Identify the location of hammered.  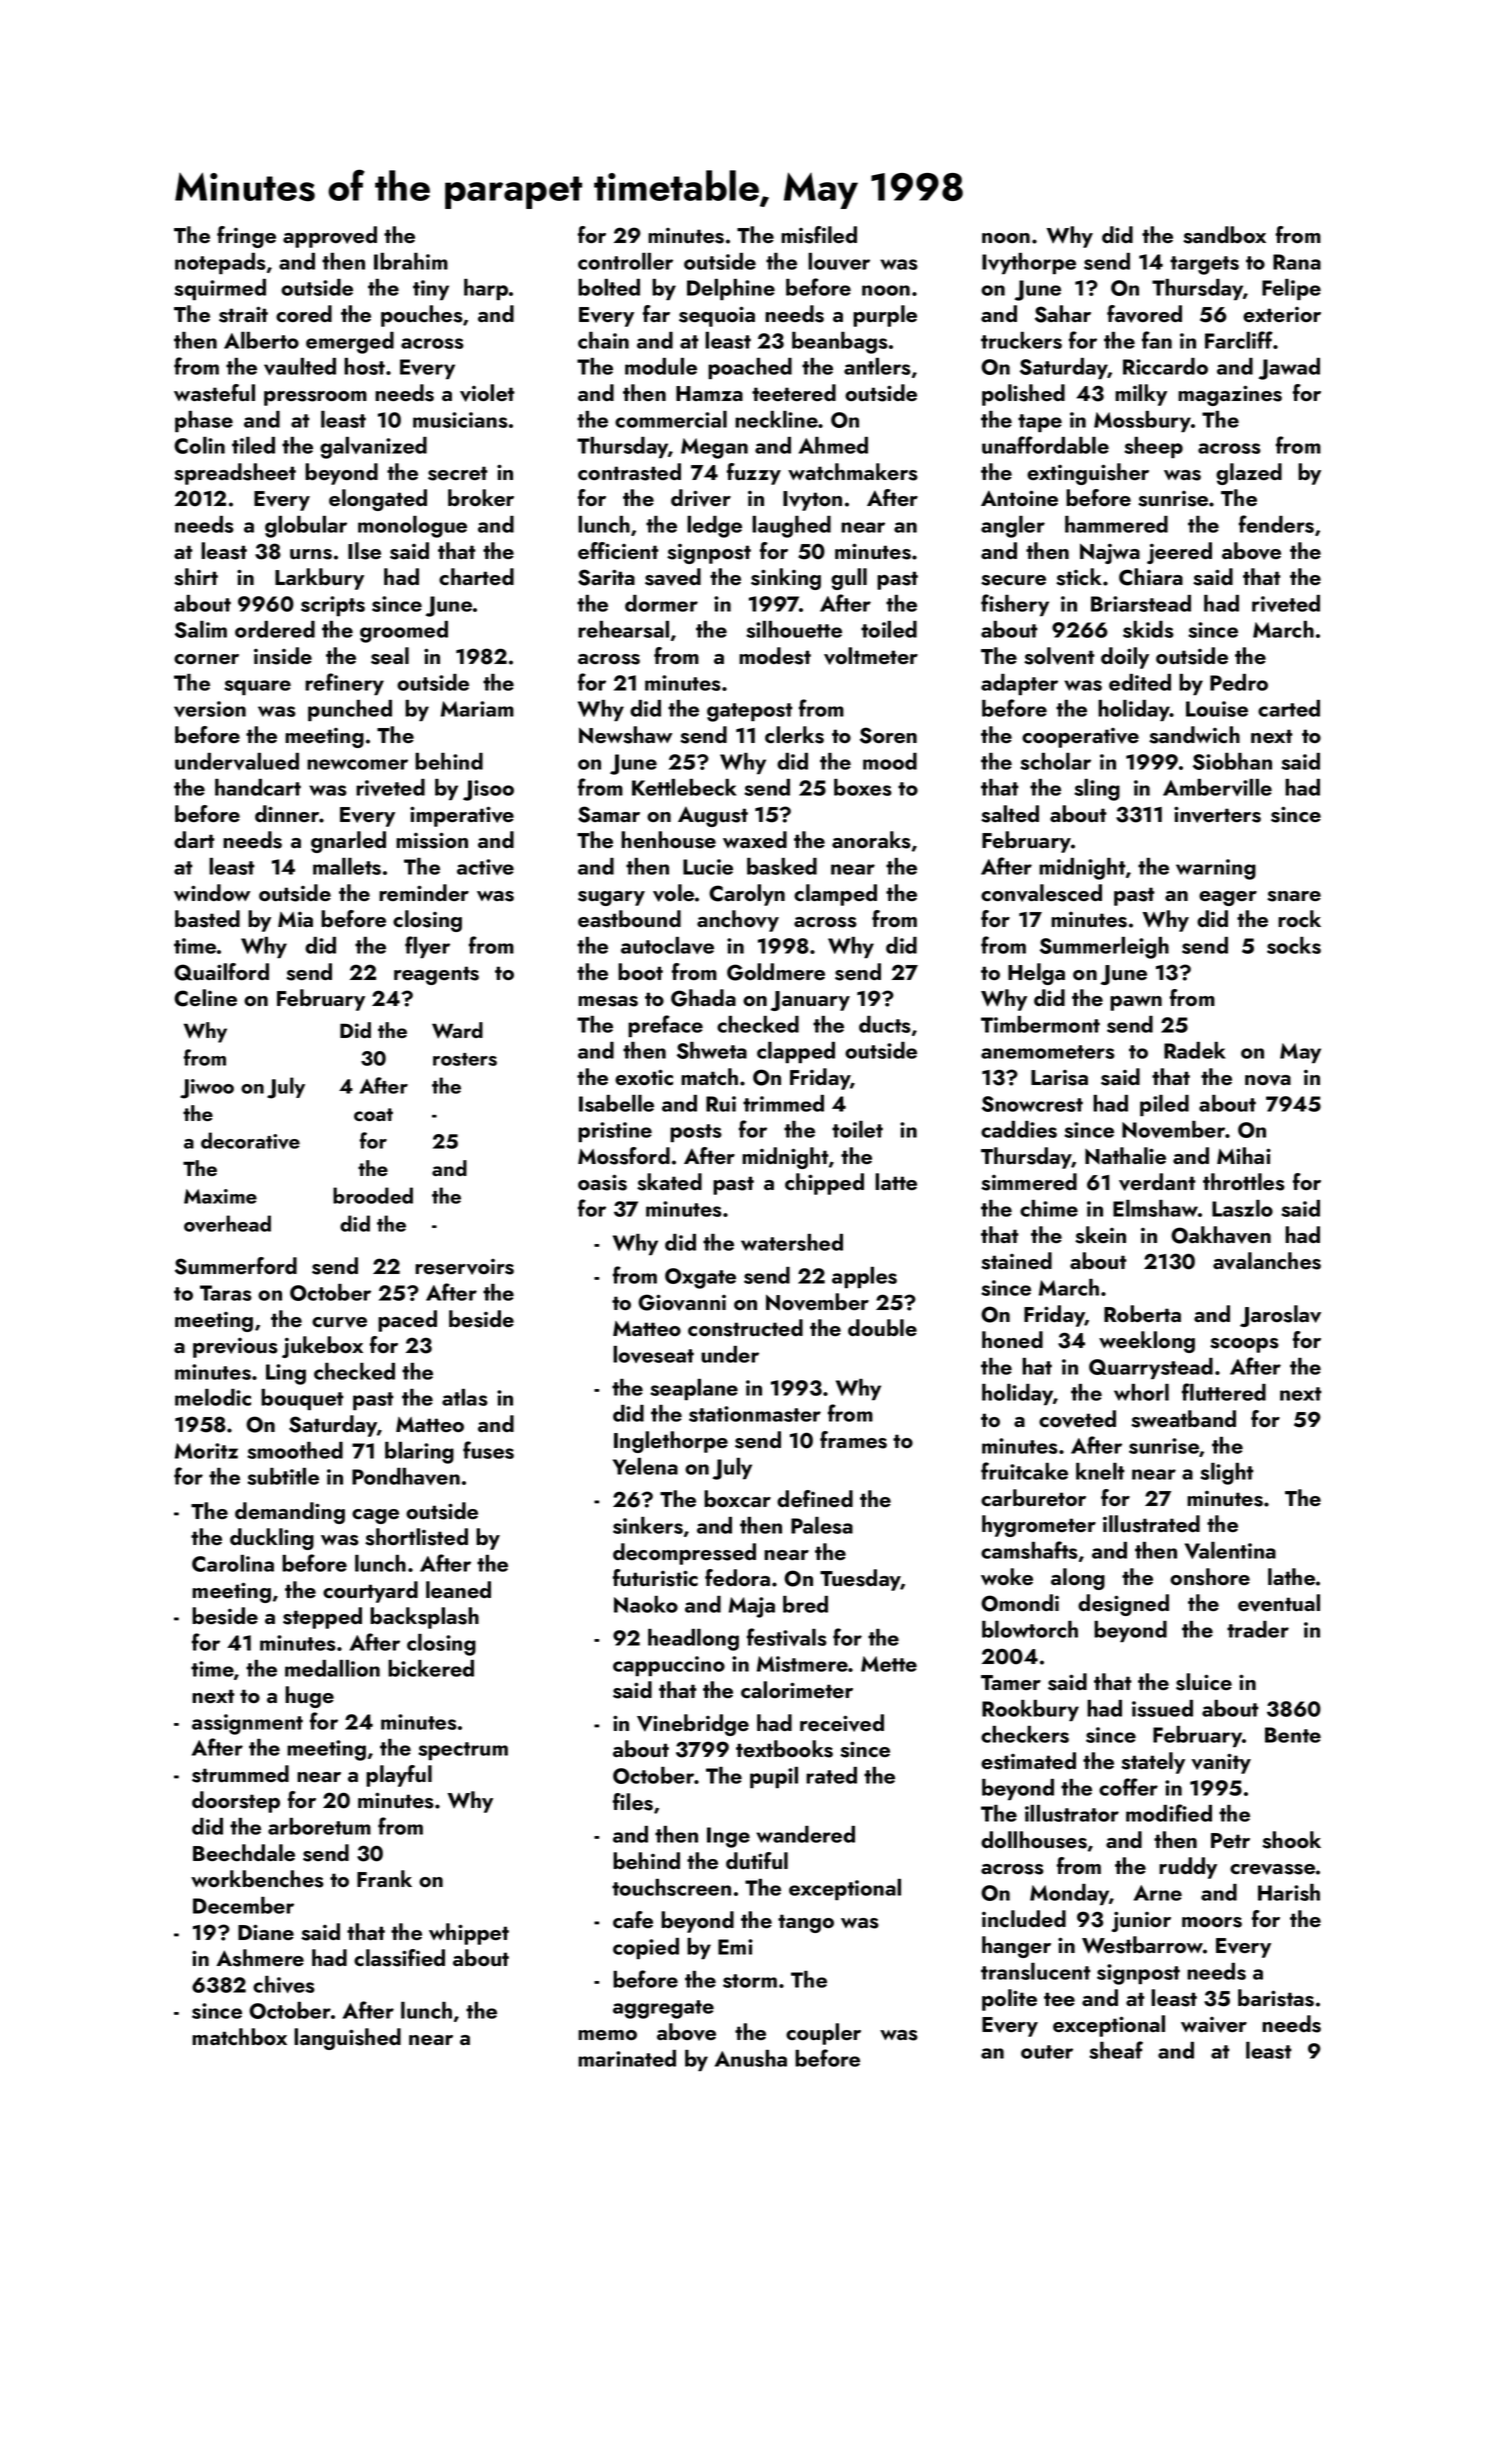
(1116, 524).
